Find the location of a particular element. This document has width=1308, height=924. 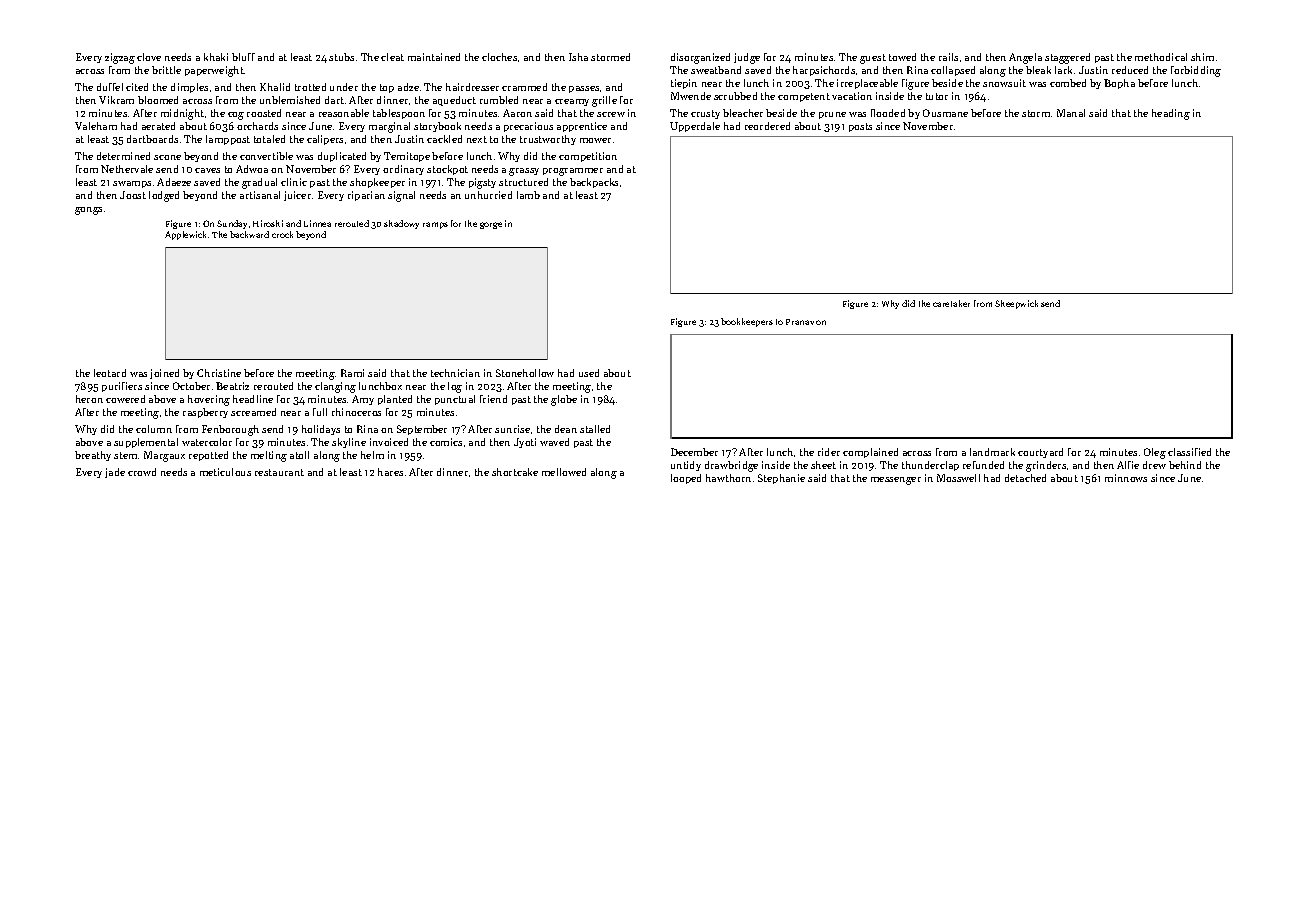

crowd is located at coordinates (142, 472).
